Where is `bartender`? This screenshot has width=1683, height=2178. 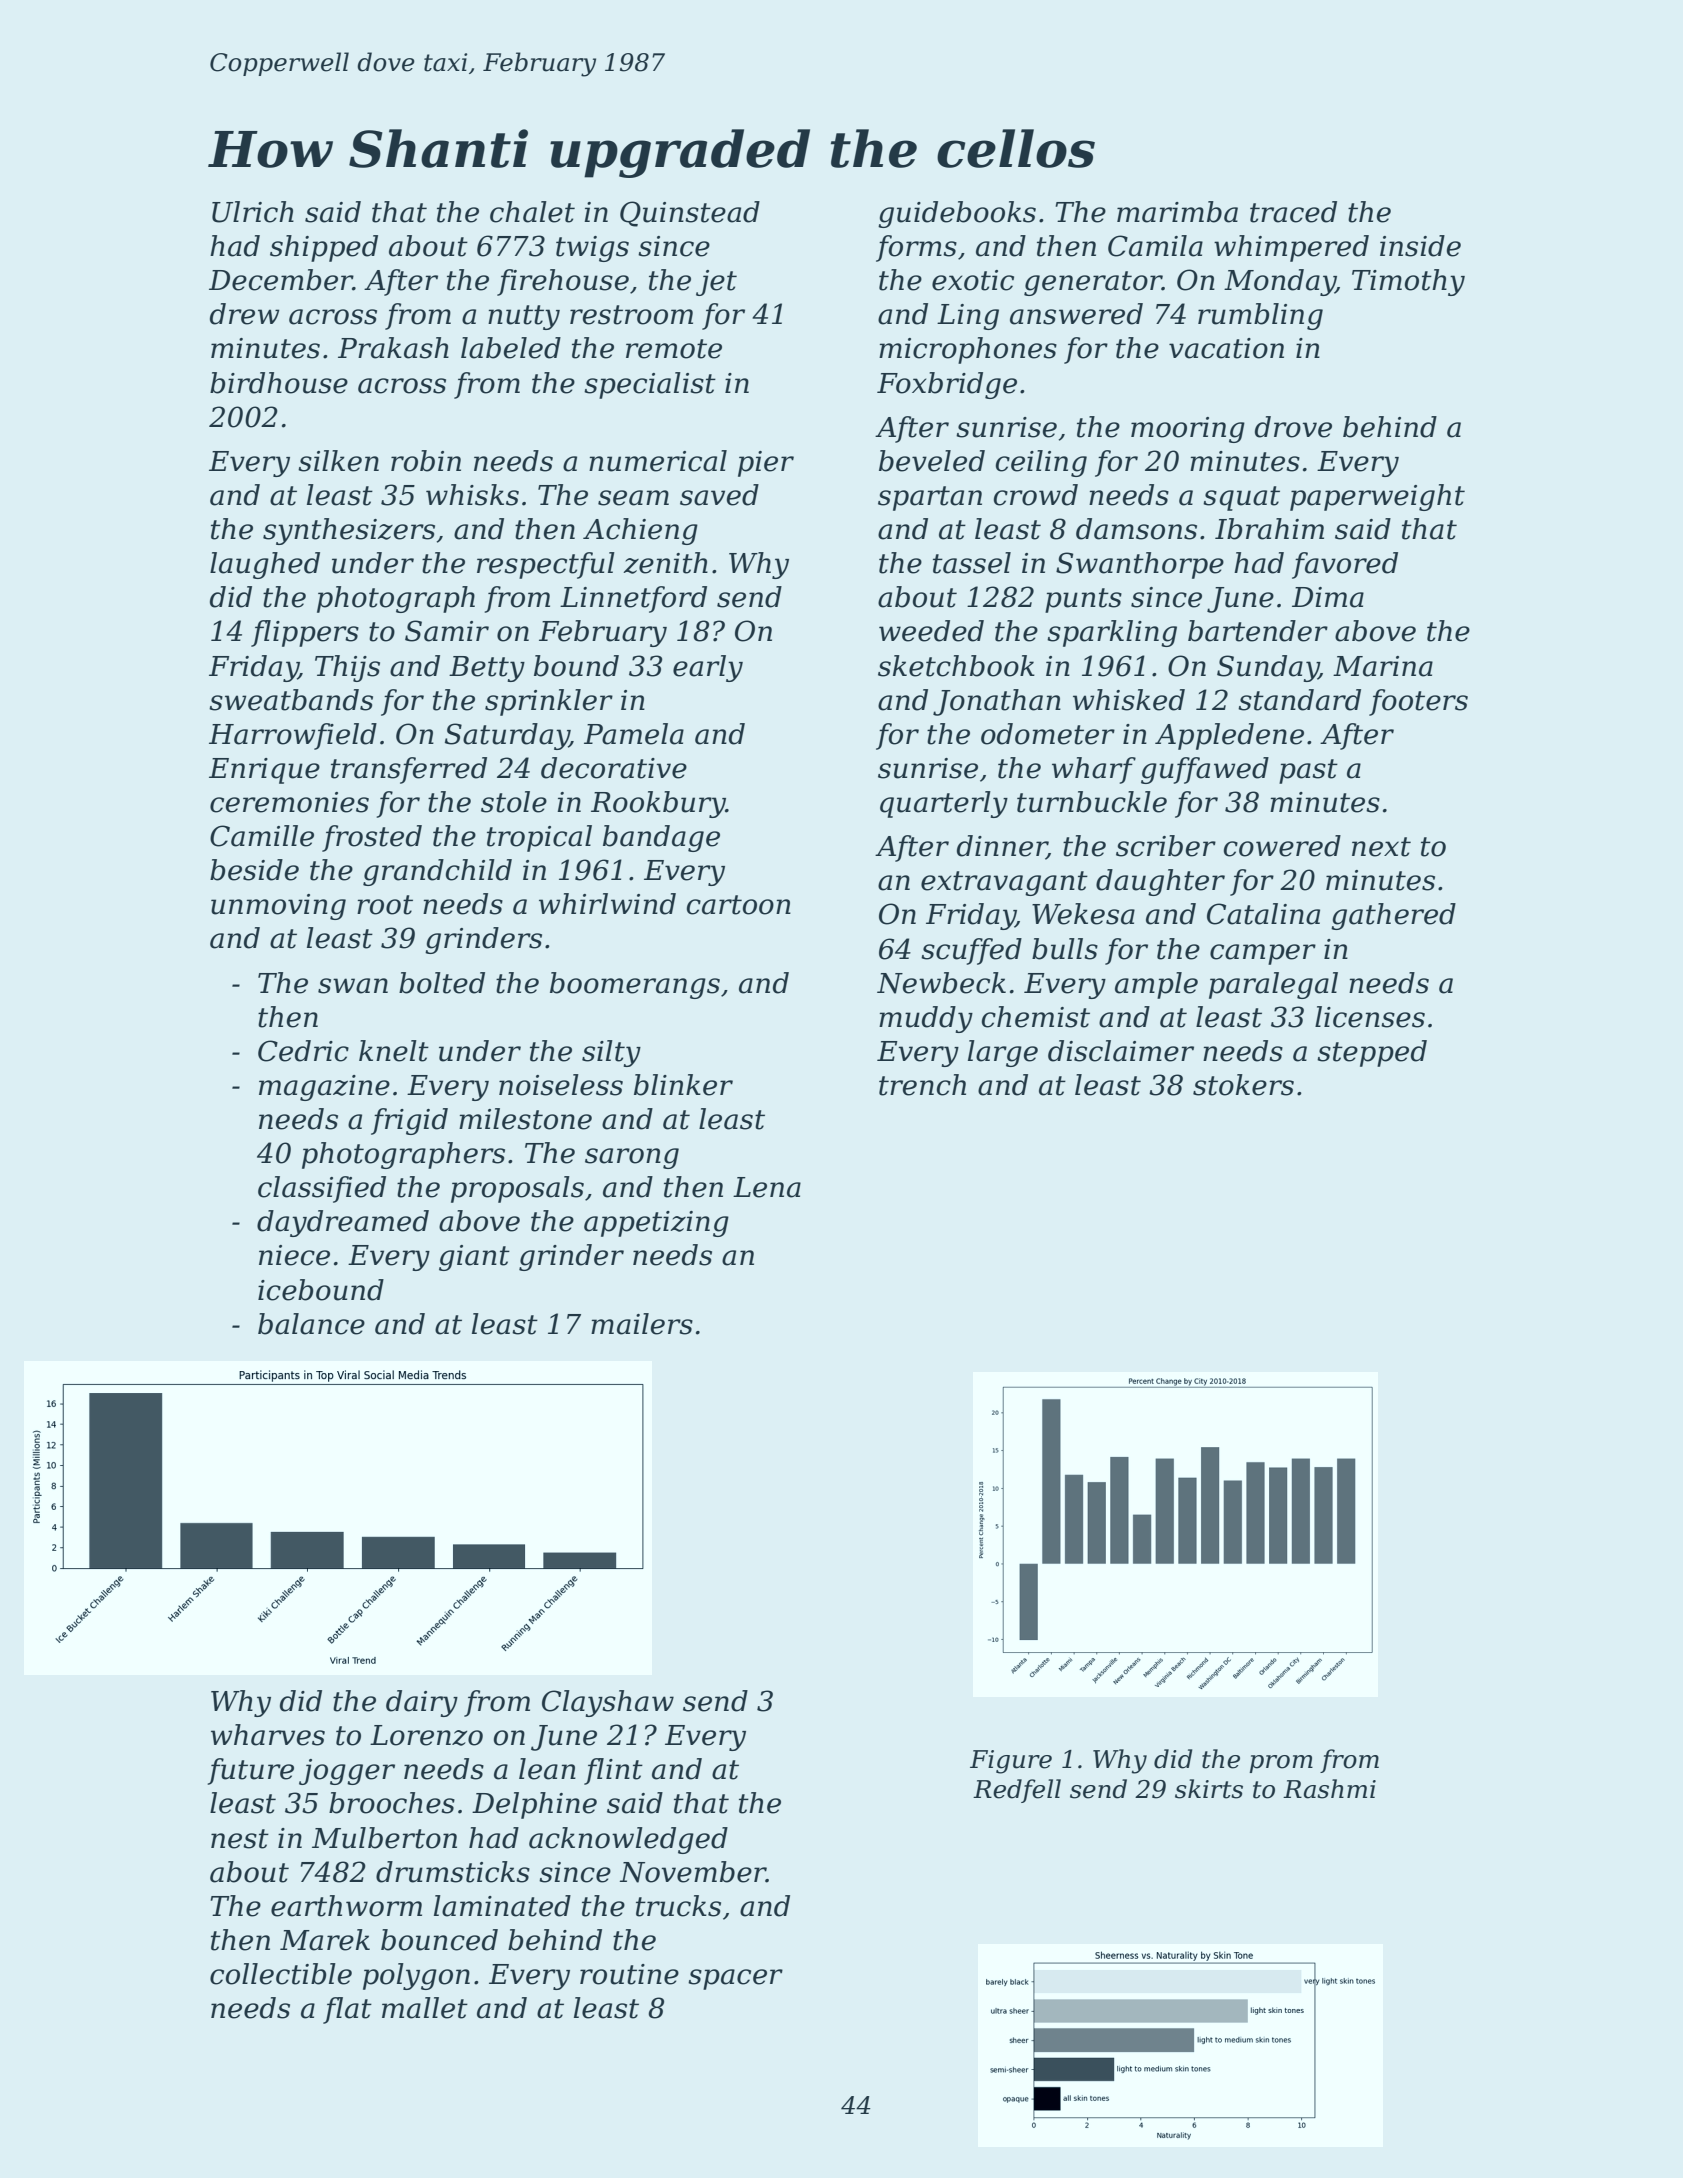 bartender is located at coordinates (1258, 631).
